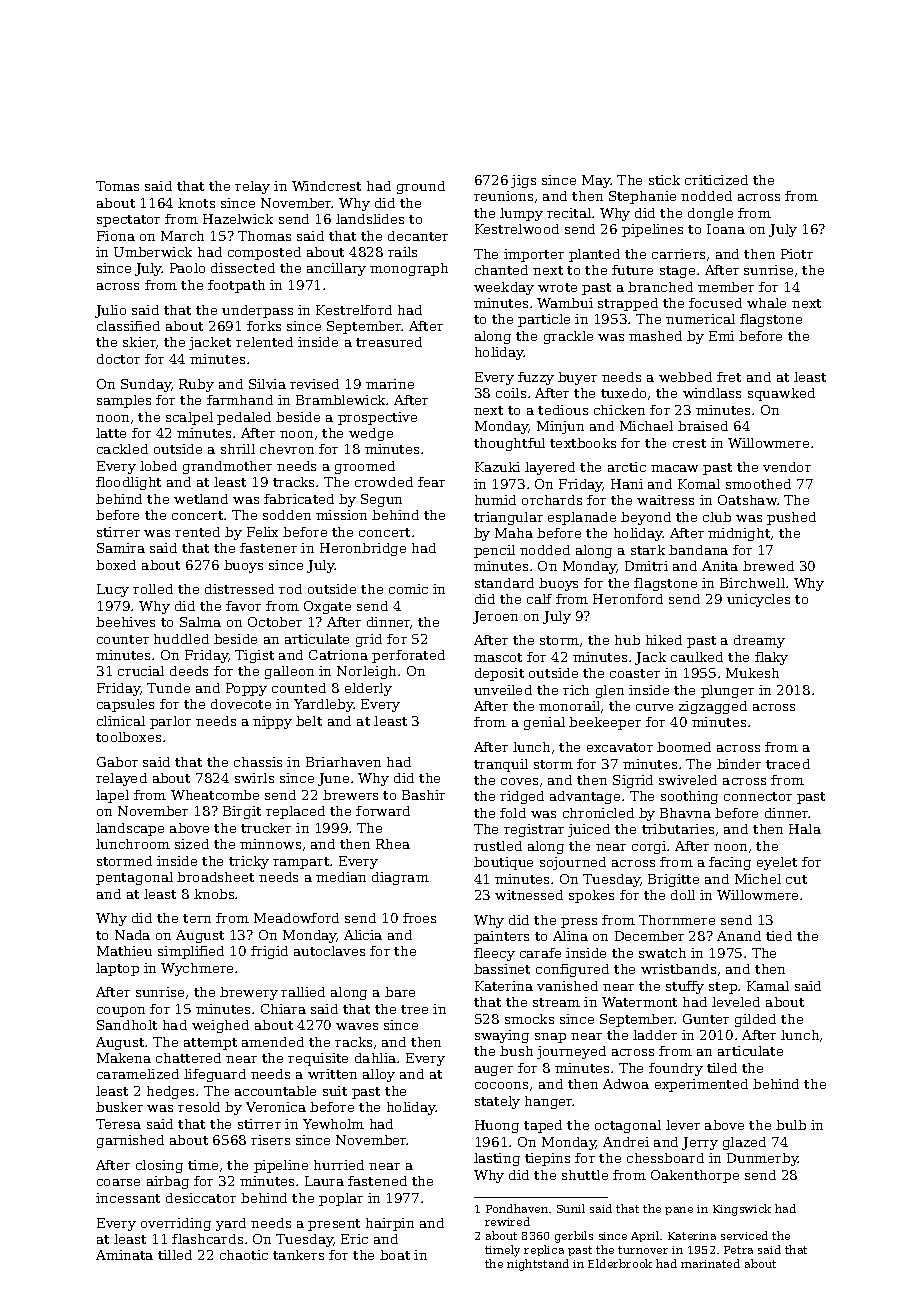  What do you see at coordinates (368, 689) in the image?
I see `elderly` at bounding box center [368, 689].
